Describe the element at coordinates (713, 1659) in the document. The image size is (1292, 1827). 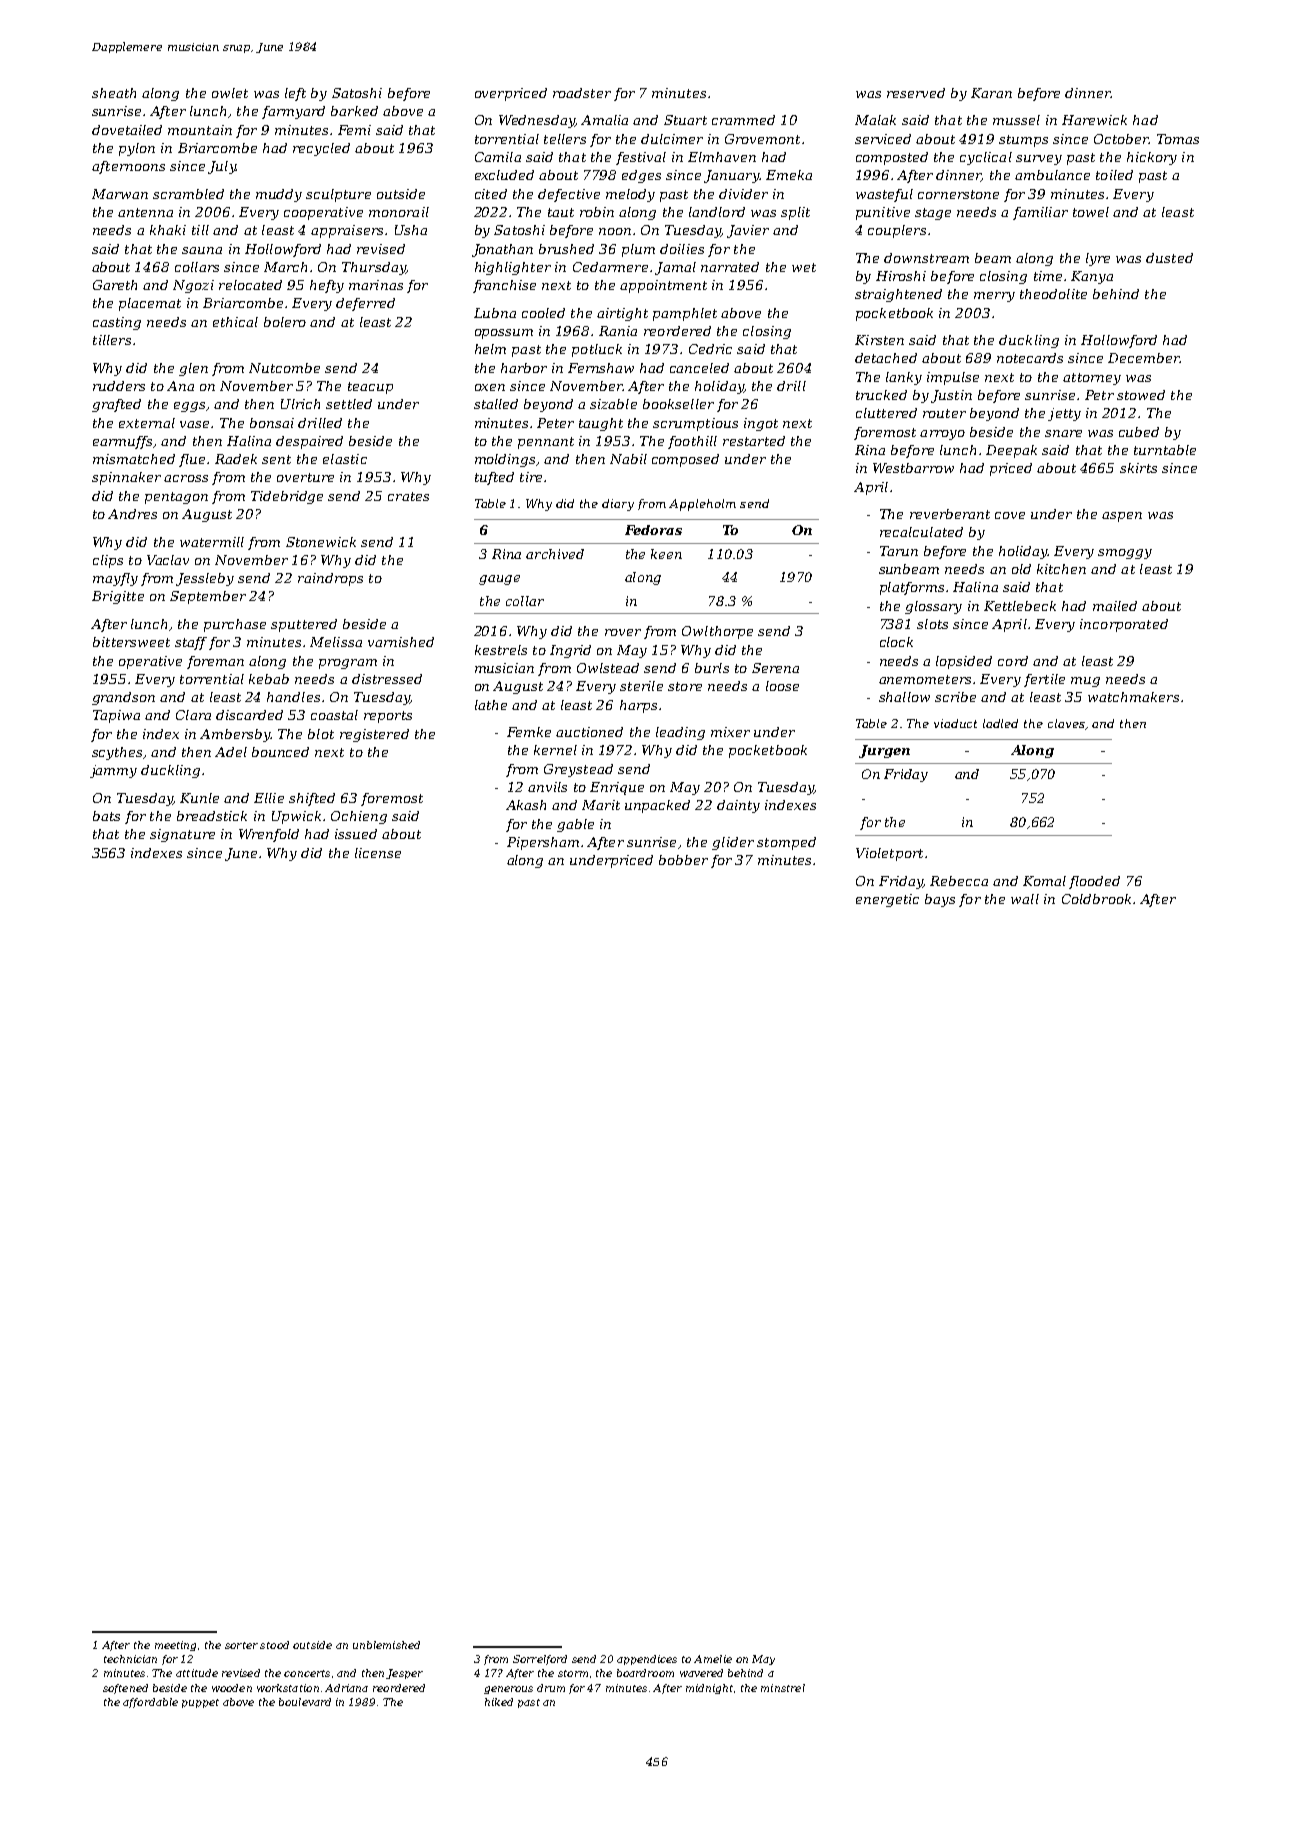
I see `Amelie` at that location.
